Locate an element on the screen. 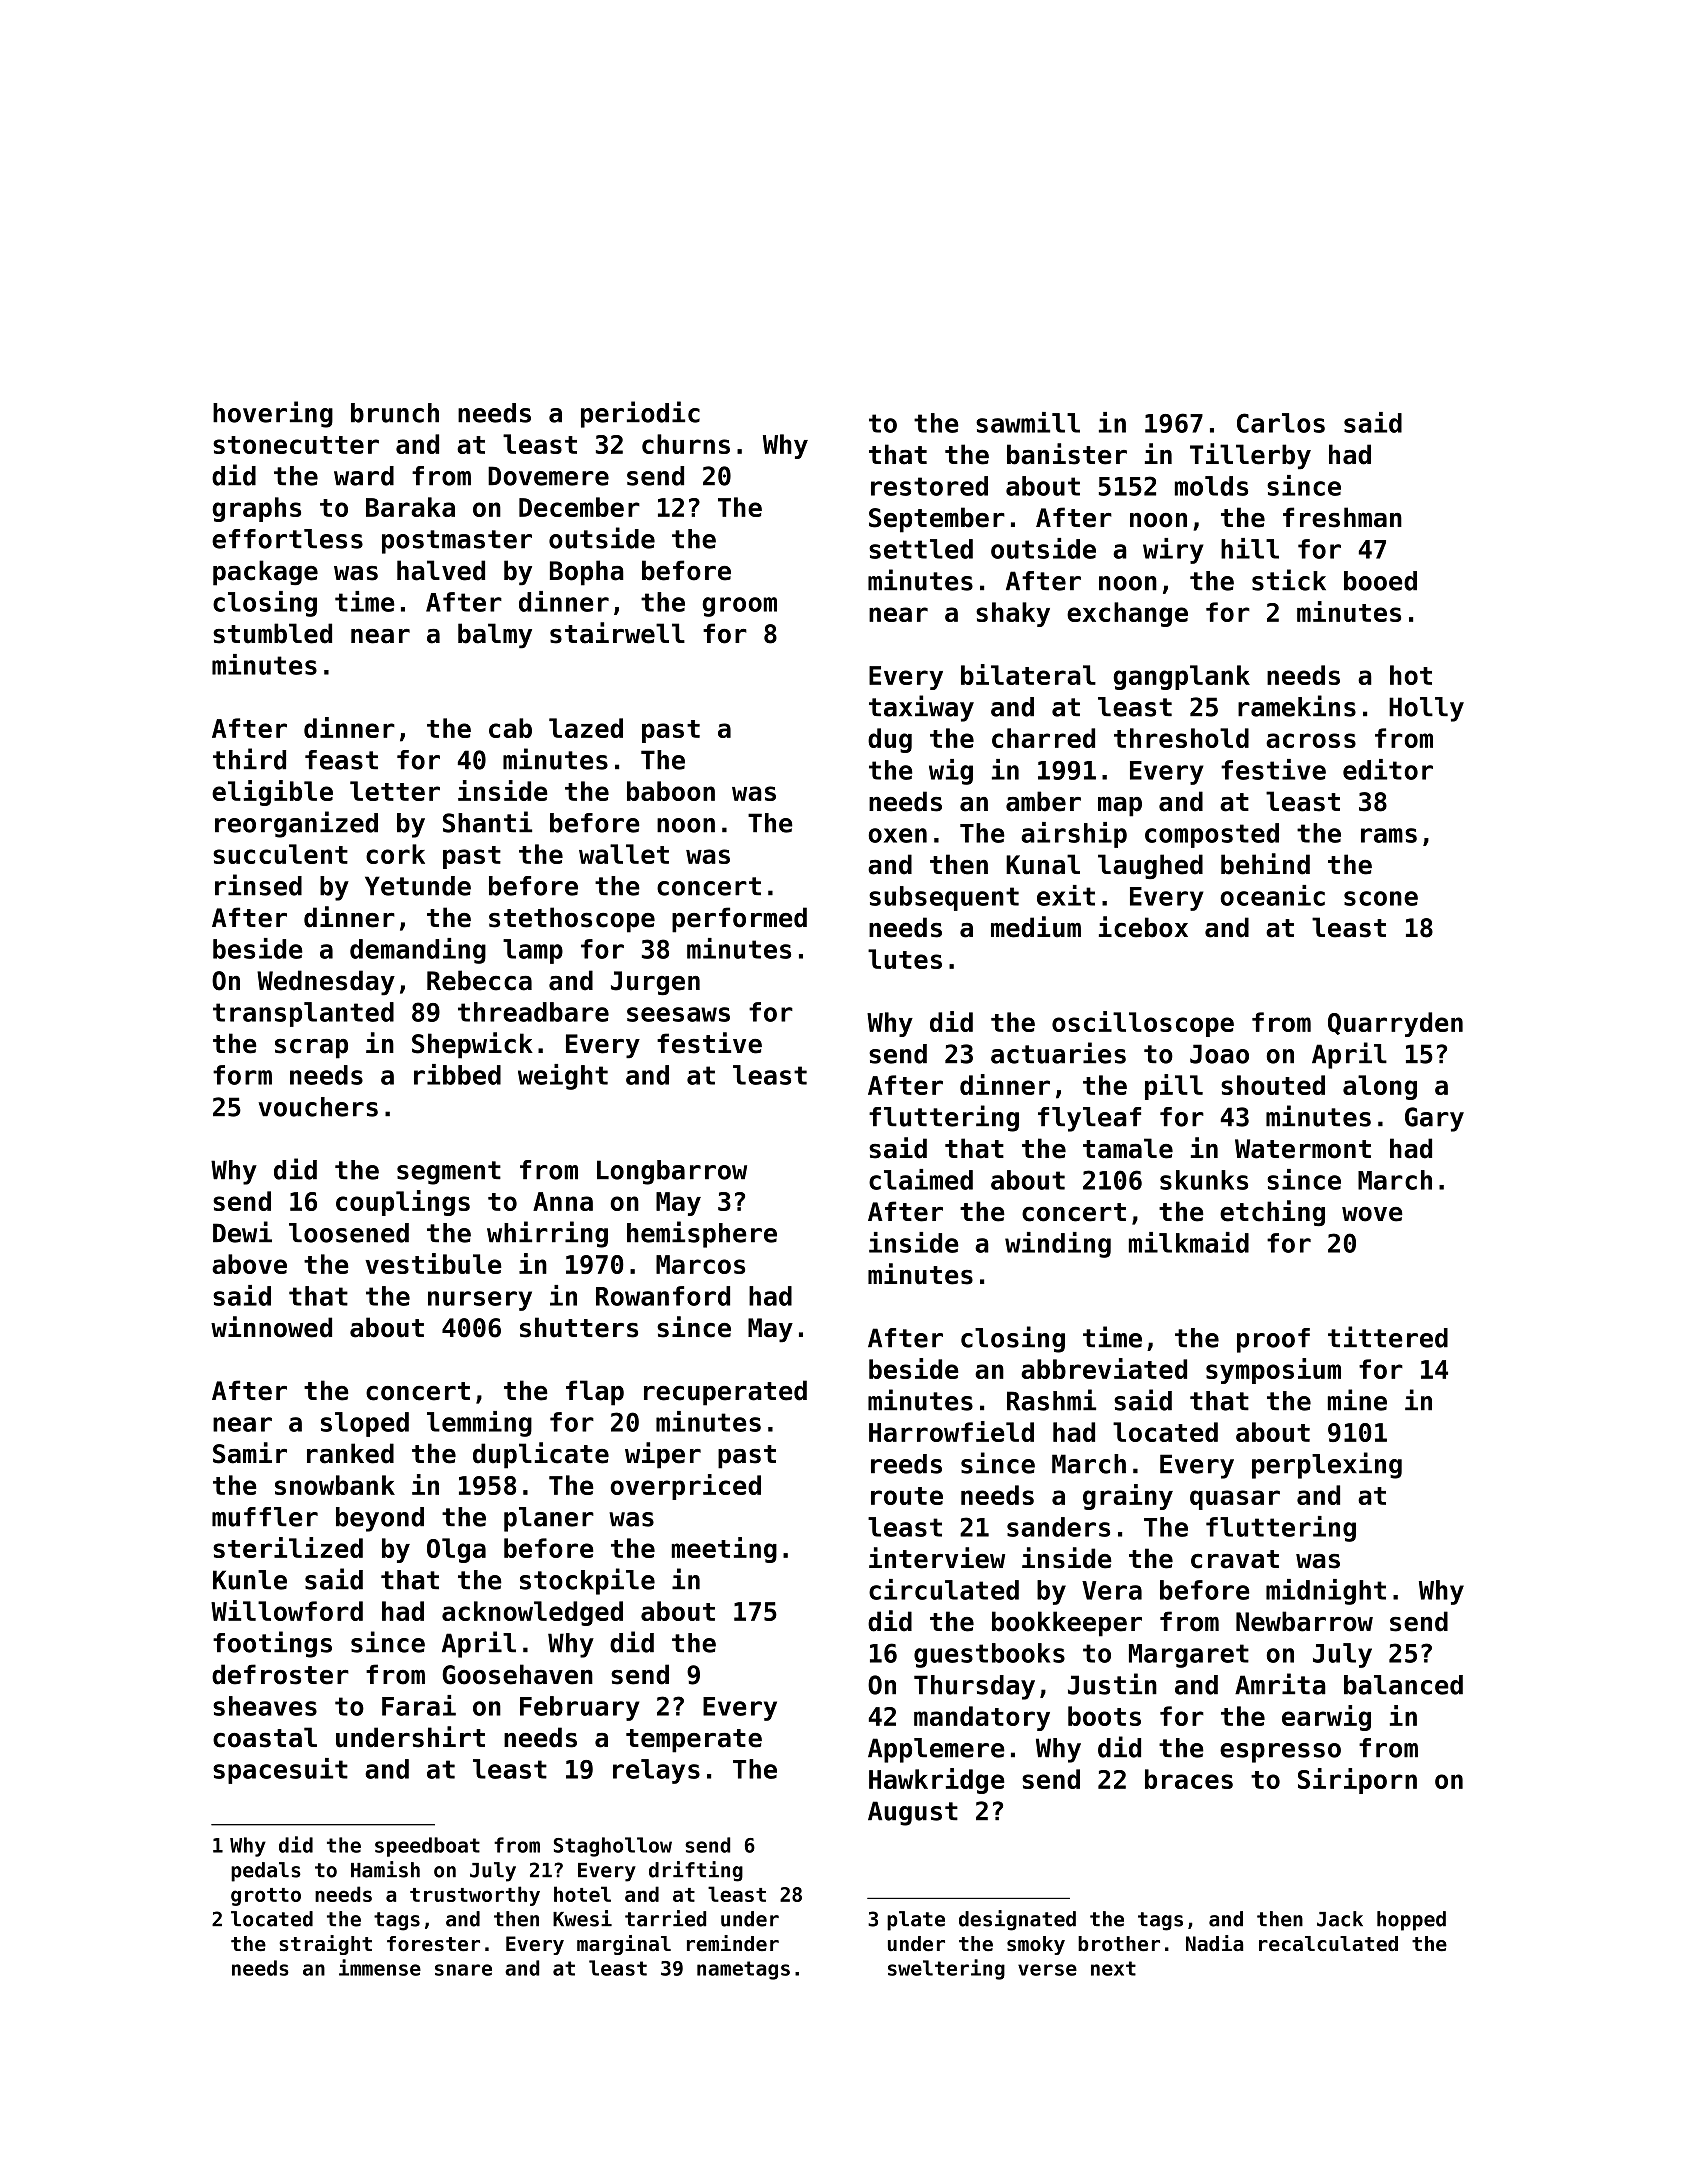 Image resolution: width=1683 pixels, height=2178 pixels. Samir is located at coordinates (250, 1453).
